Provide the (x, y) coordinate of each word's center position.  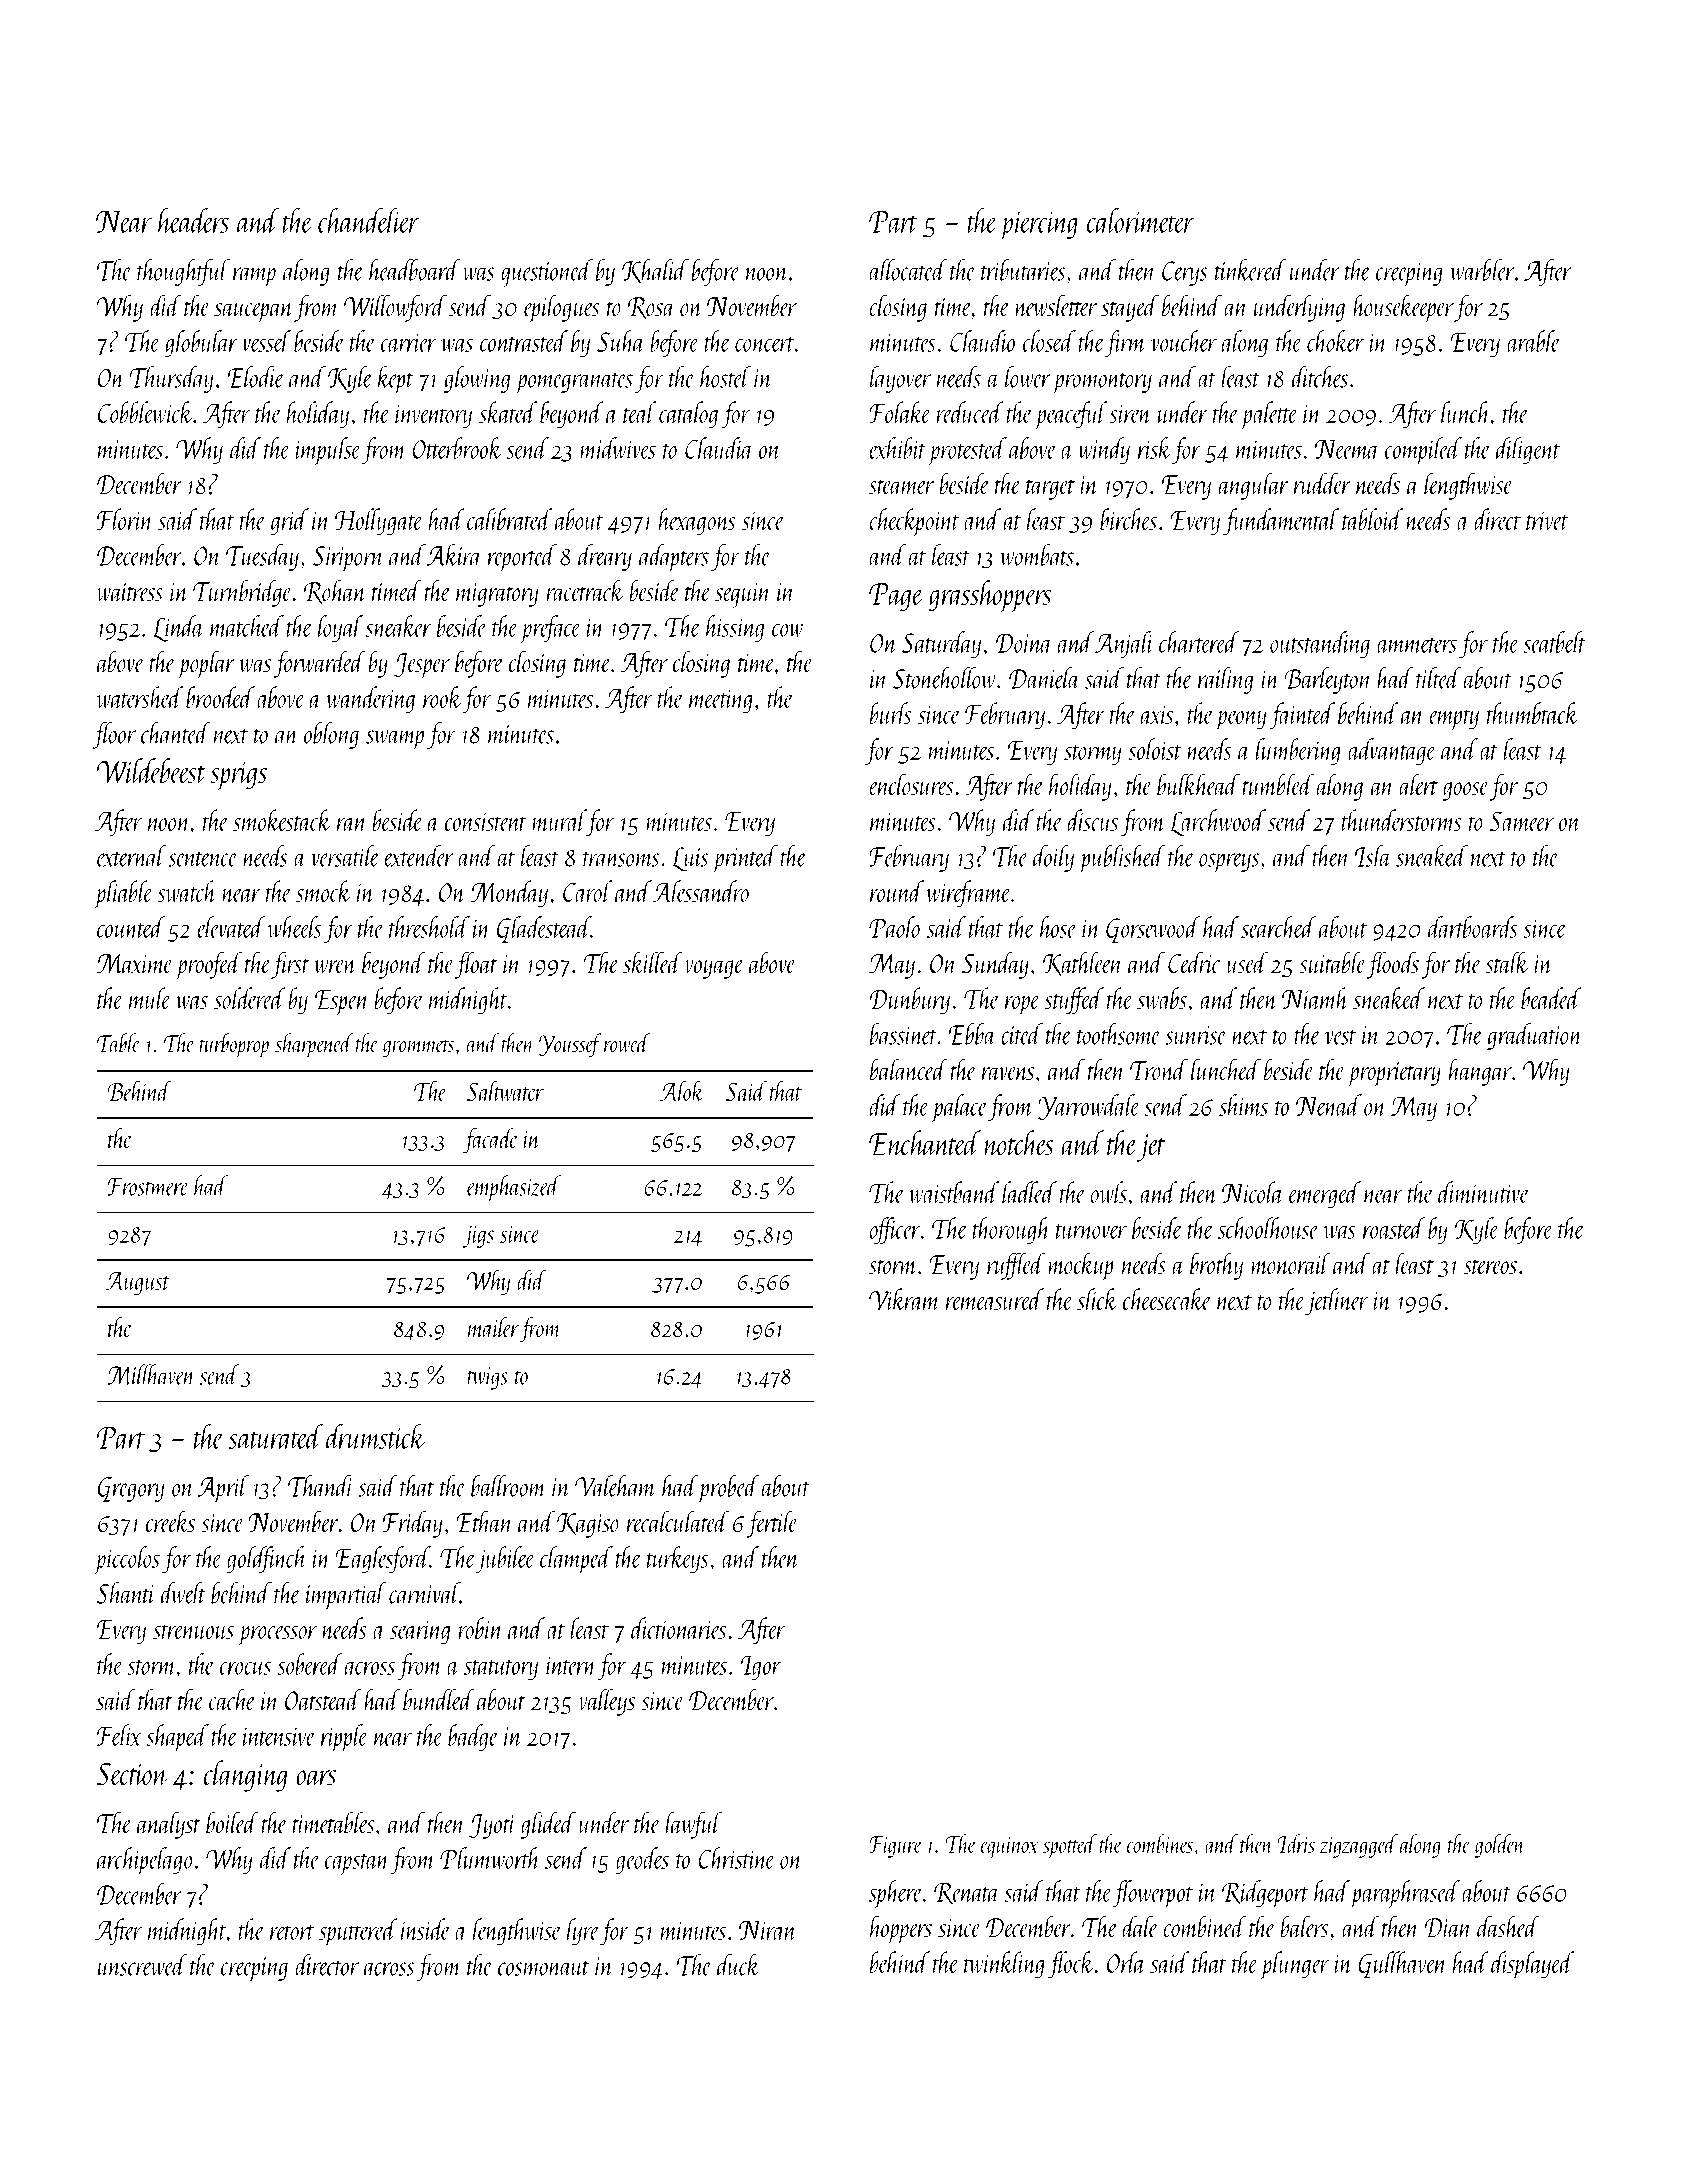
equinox (1009, 1848)
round (897, 891)
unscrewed (142, 1965)
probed (729, 1489)
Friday (413, 1524)
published (1122, 859)
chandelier (368, 220)
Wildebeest (151, 770)
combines (1160, 1843)
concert (765, 344)
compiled (1423, 451)
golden (1499, 1846)
